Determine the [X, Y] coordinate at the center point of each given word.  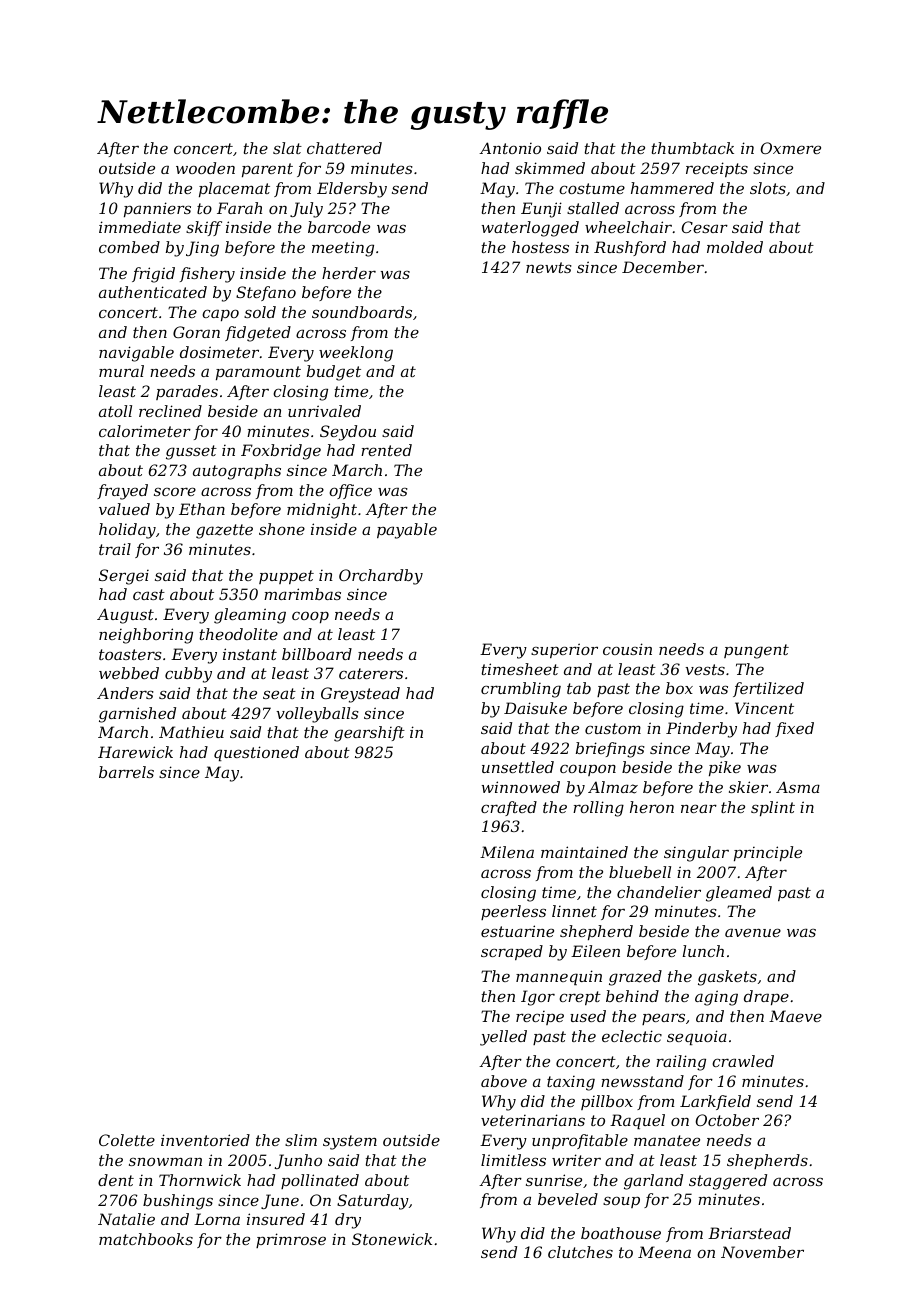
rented [386, 450]
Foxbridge [281, 452]
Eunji [541, 210]
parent [267, 170]
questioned [256, 753]
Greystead [360, 695]
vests [705, 669]
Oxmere [791, 148]
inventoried [205, 1140]
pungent [756, 651]
